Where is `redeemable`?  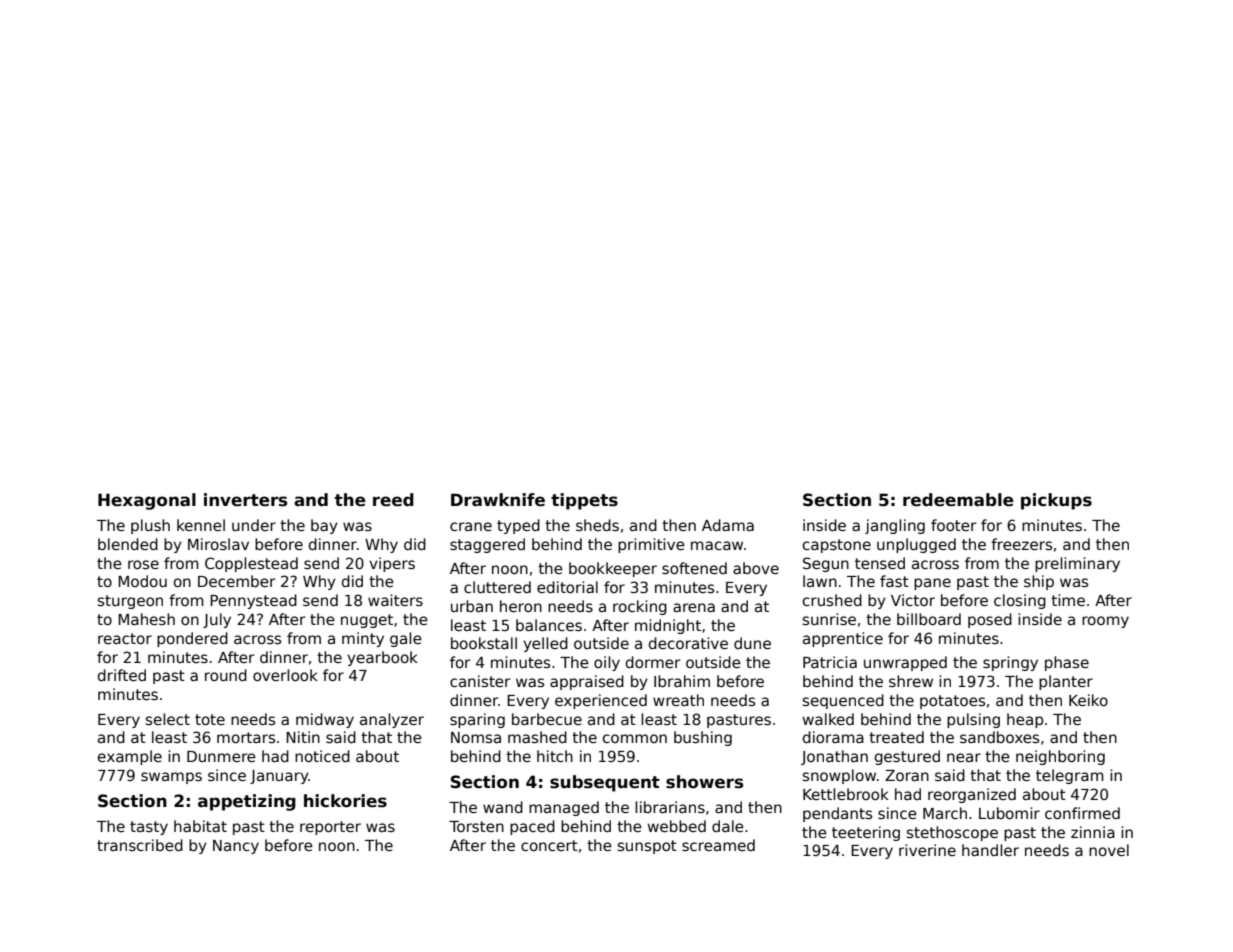 redeemable is located at coordinates (958, 500).
